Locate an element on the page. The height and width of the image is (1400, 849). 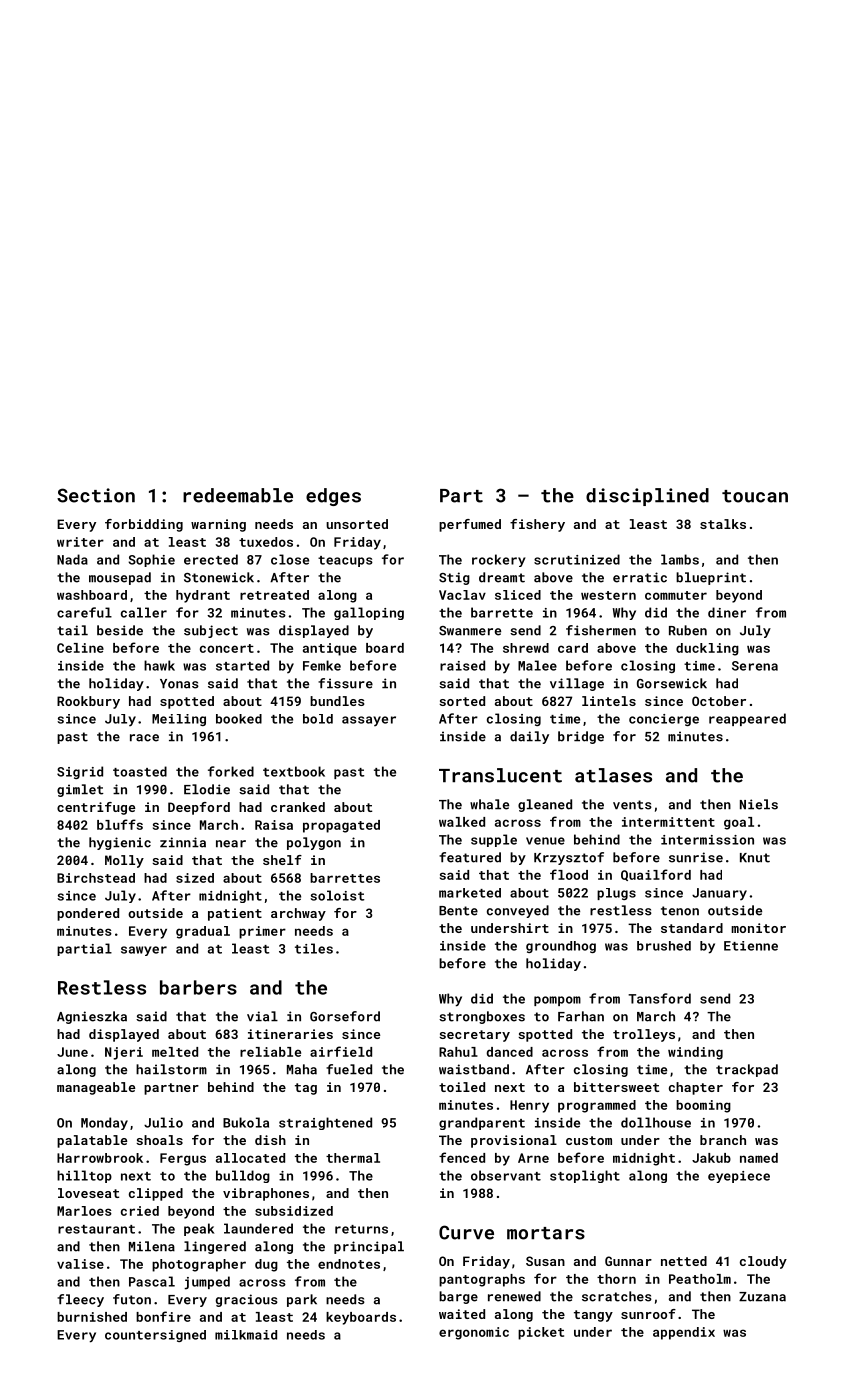
Stonewick is located at coordinates (219, 577).
